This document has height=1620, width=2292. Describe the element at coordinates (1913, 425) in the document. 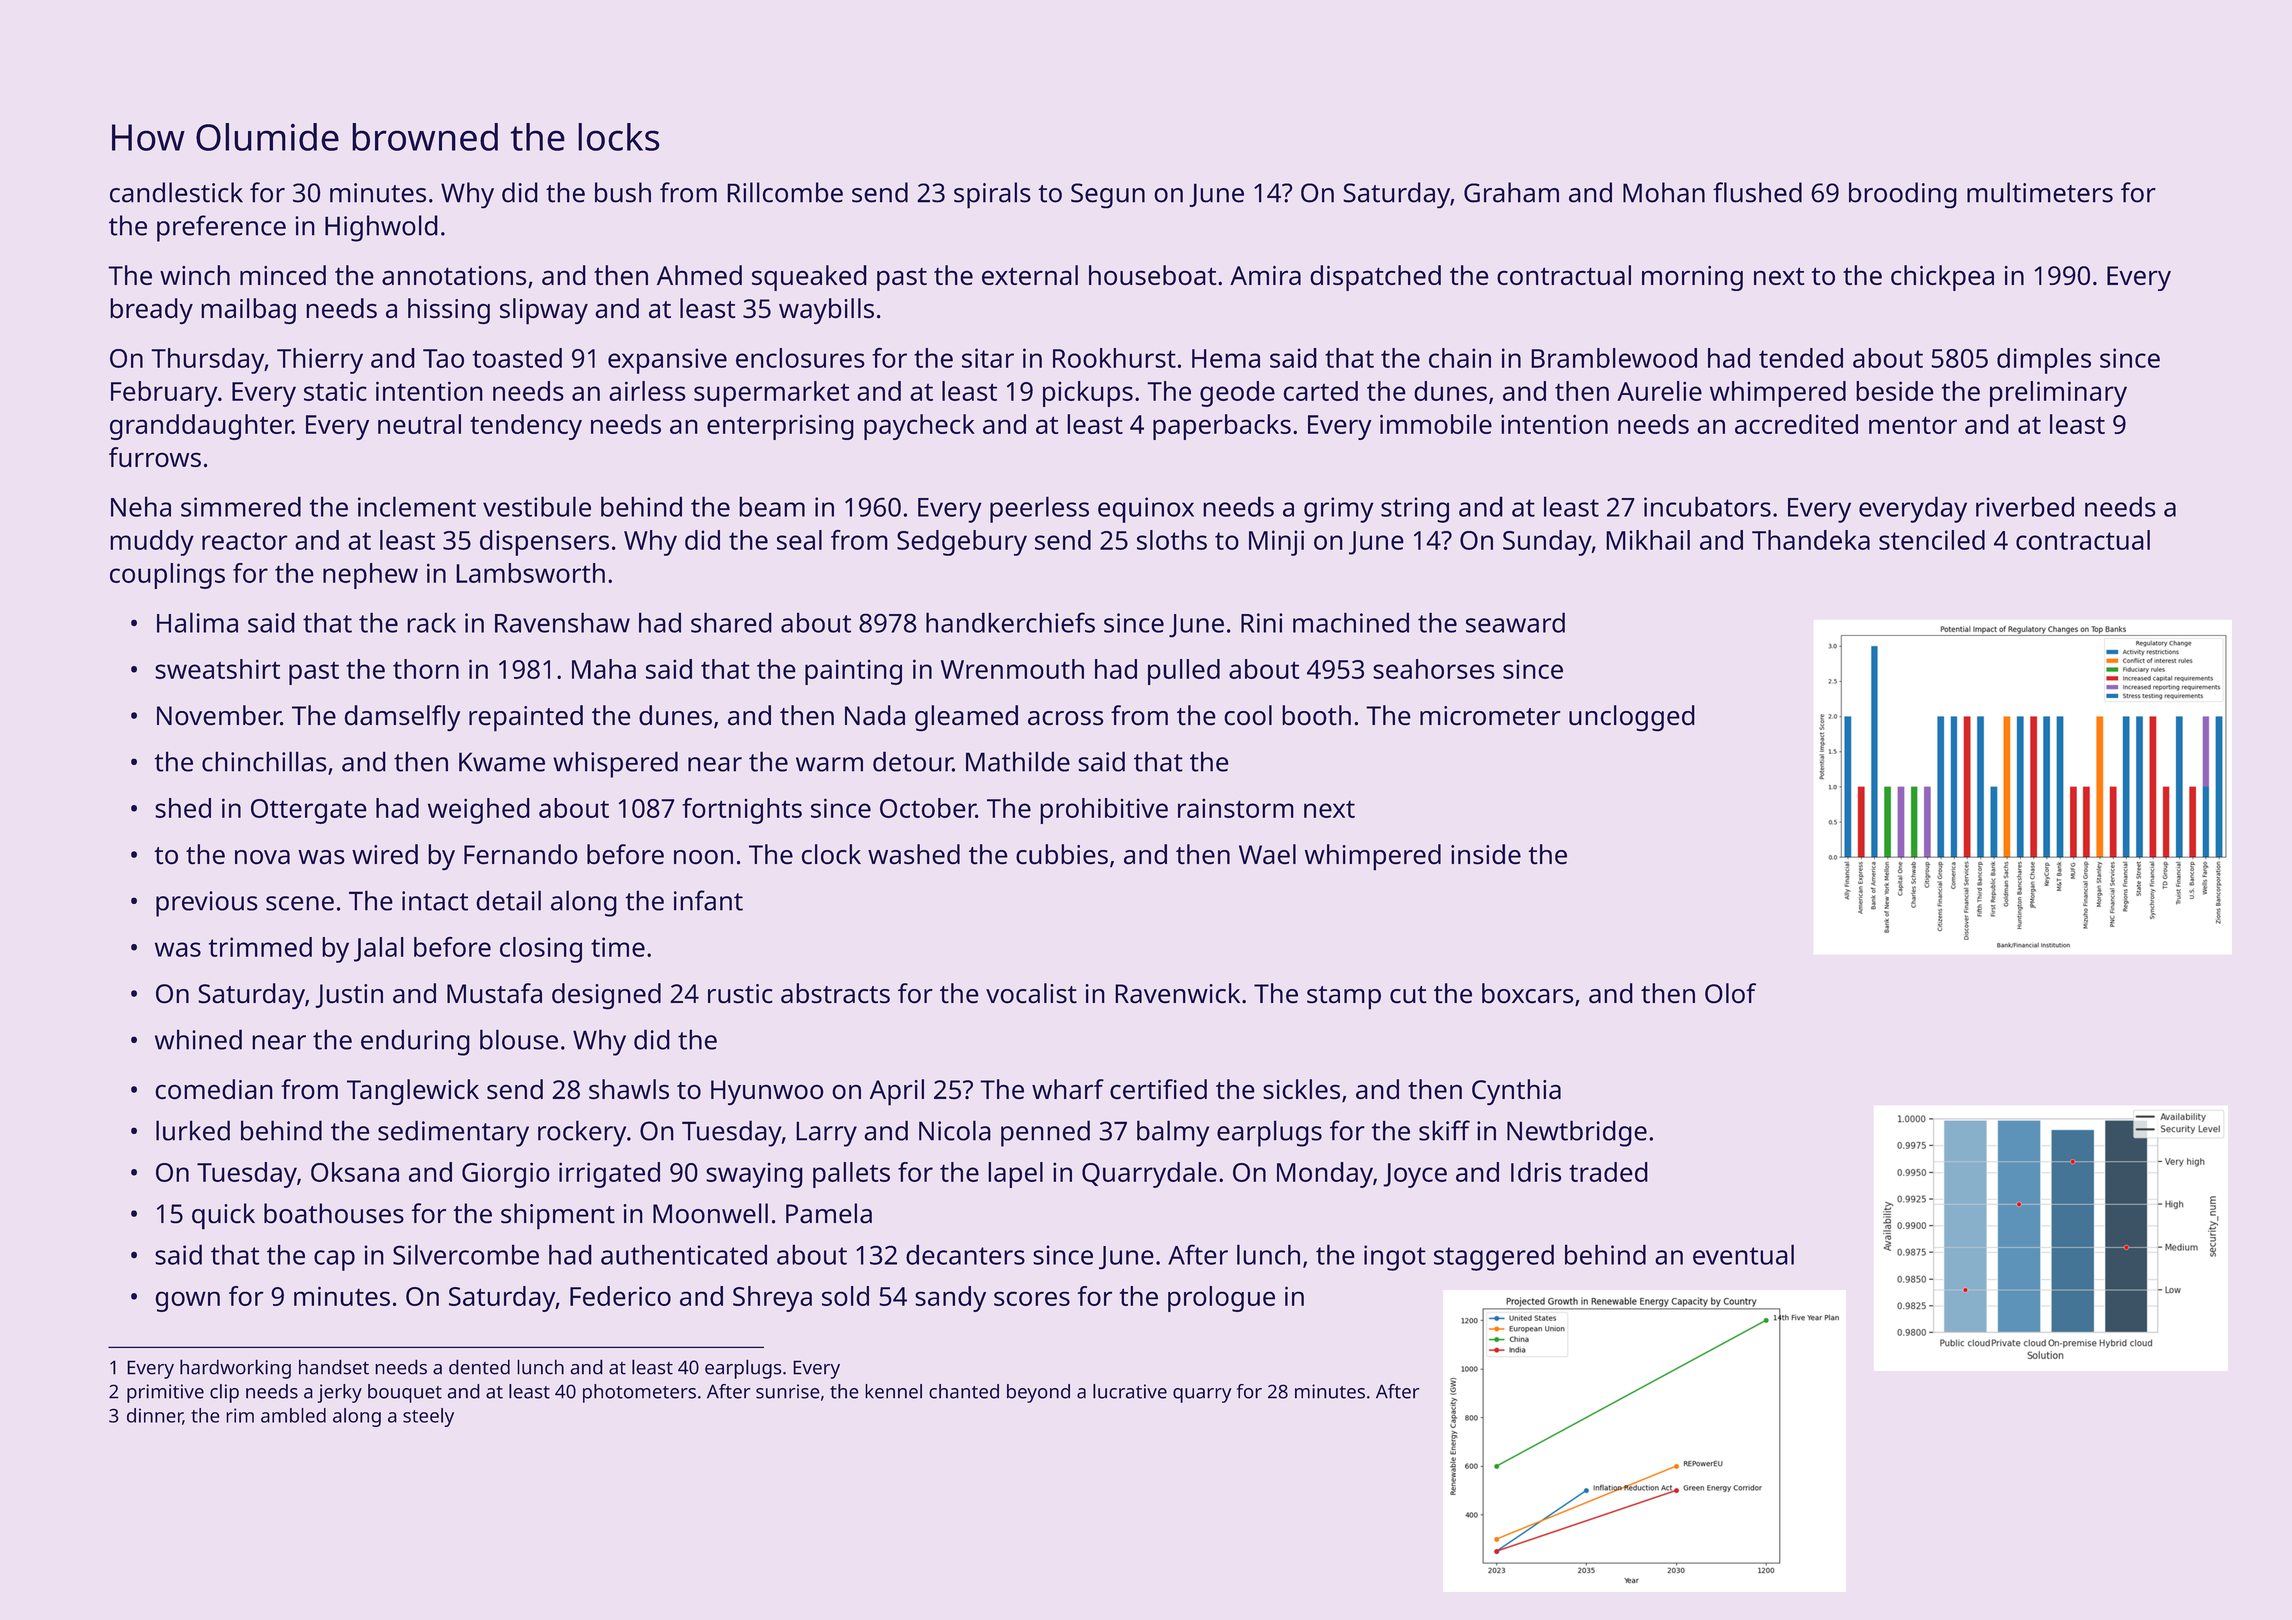

I see `mentor` at that location.
